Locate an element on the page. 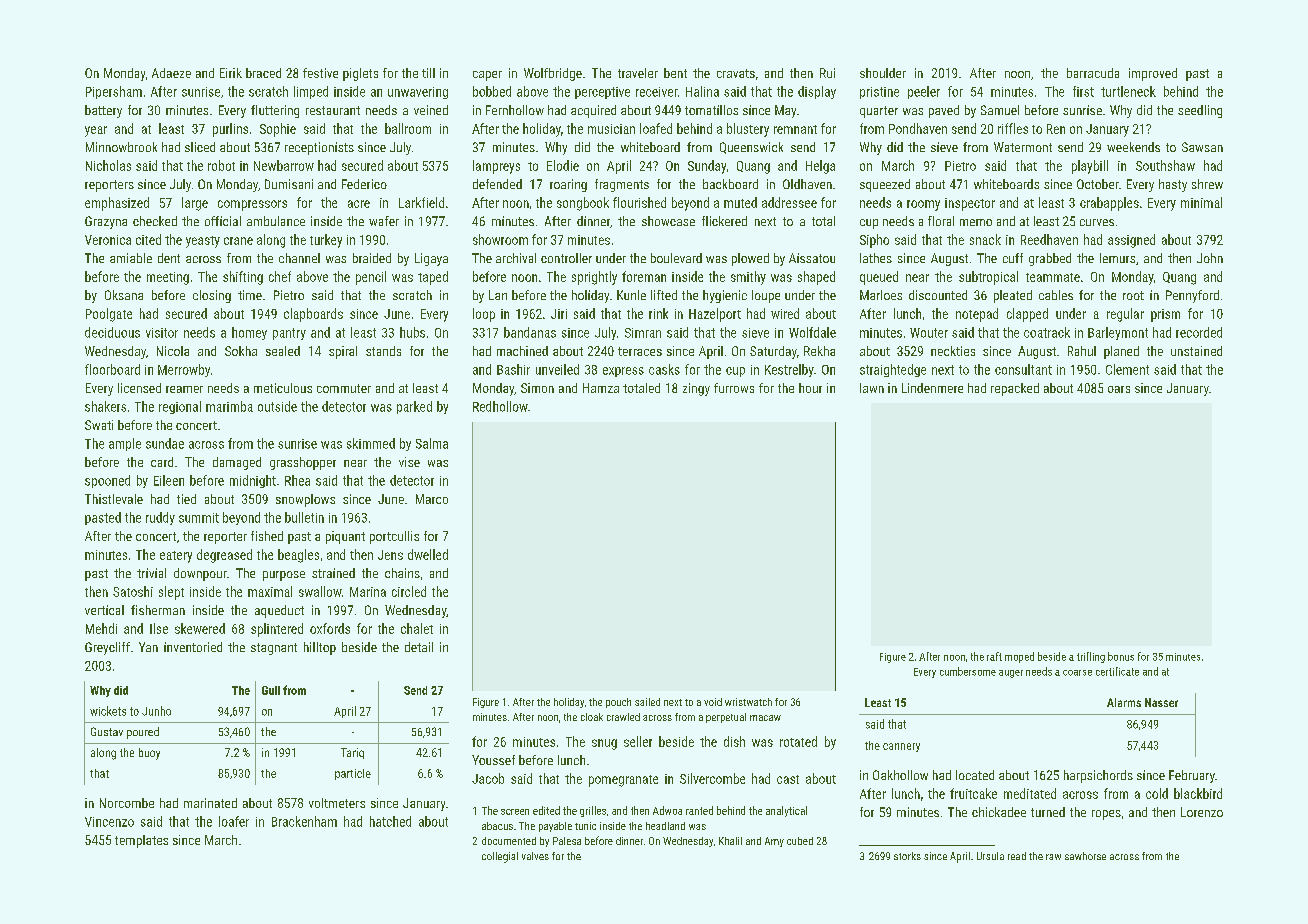 The width and height of the image is (1308, 924). Hazelport is located at coordinates (715, 315).
